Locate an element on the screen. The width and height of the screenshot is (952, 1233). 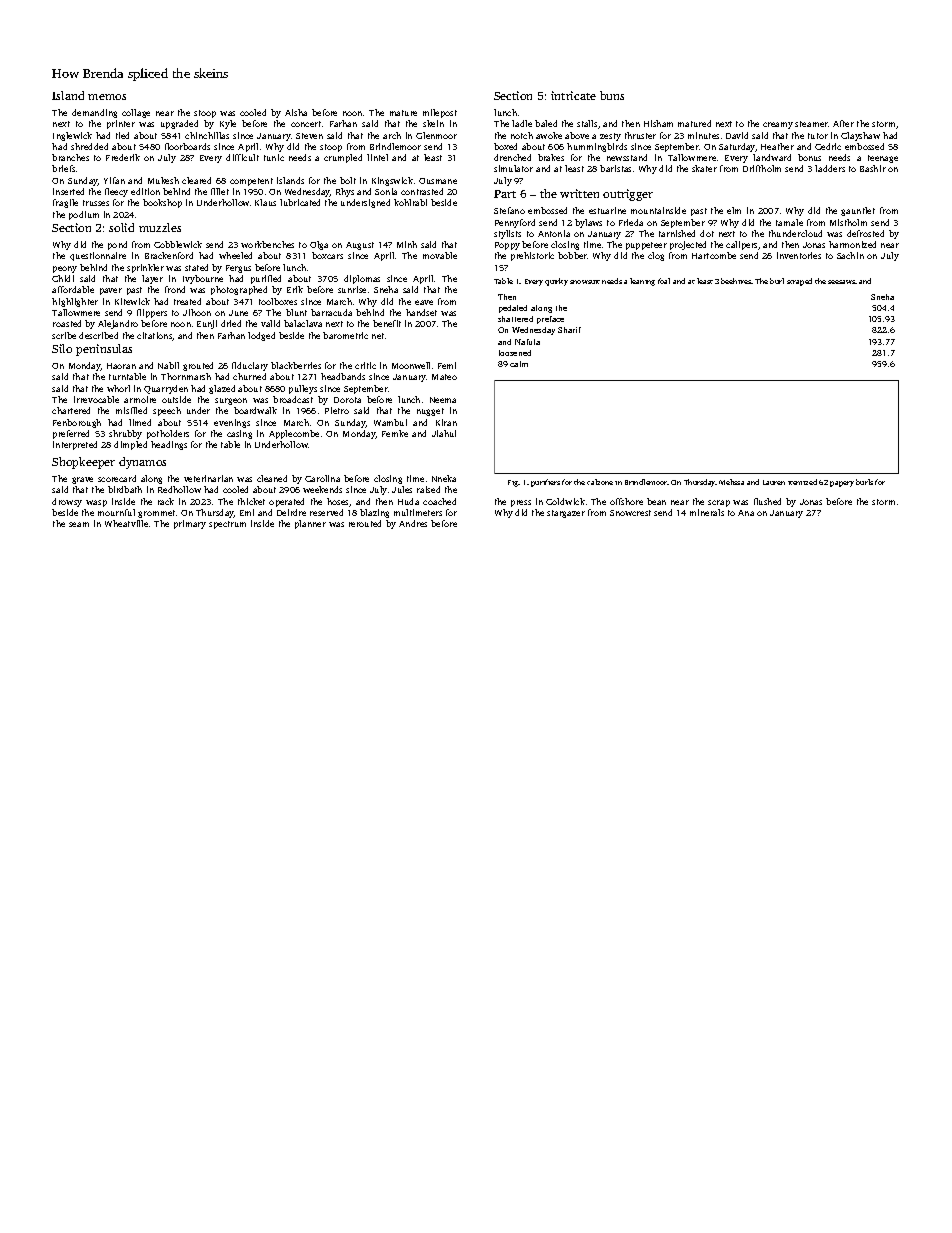
primary is located at coordinates (190, 524).
